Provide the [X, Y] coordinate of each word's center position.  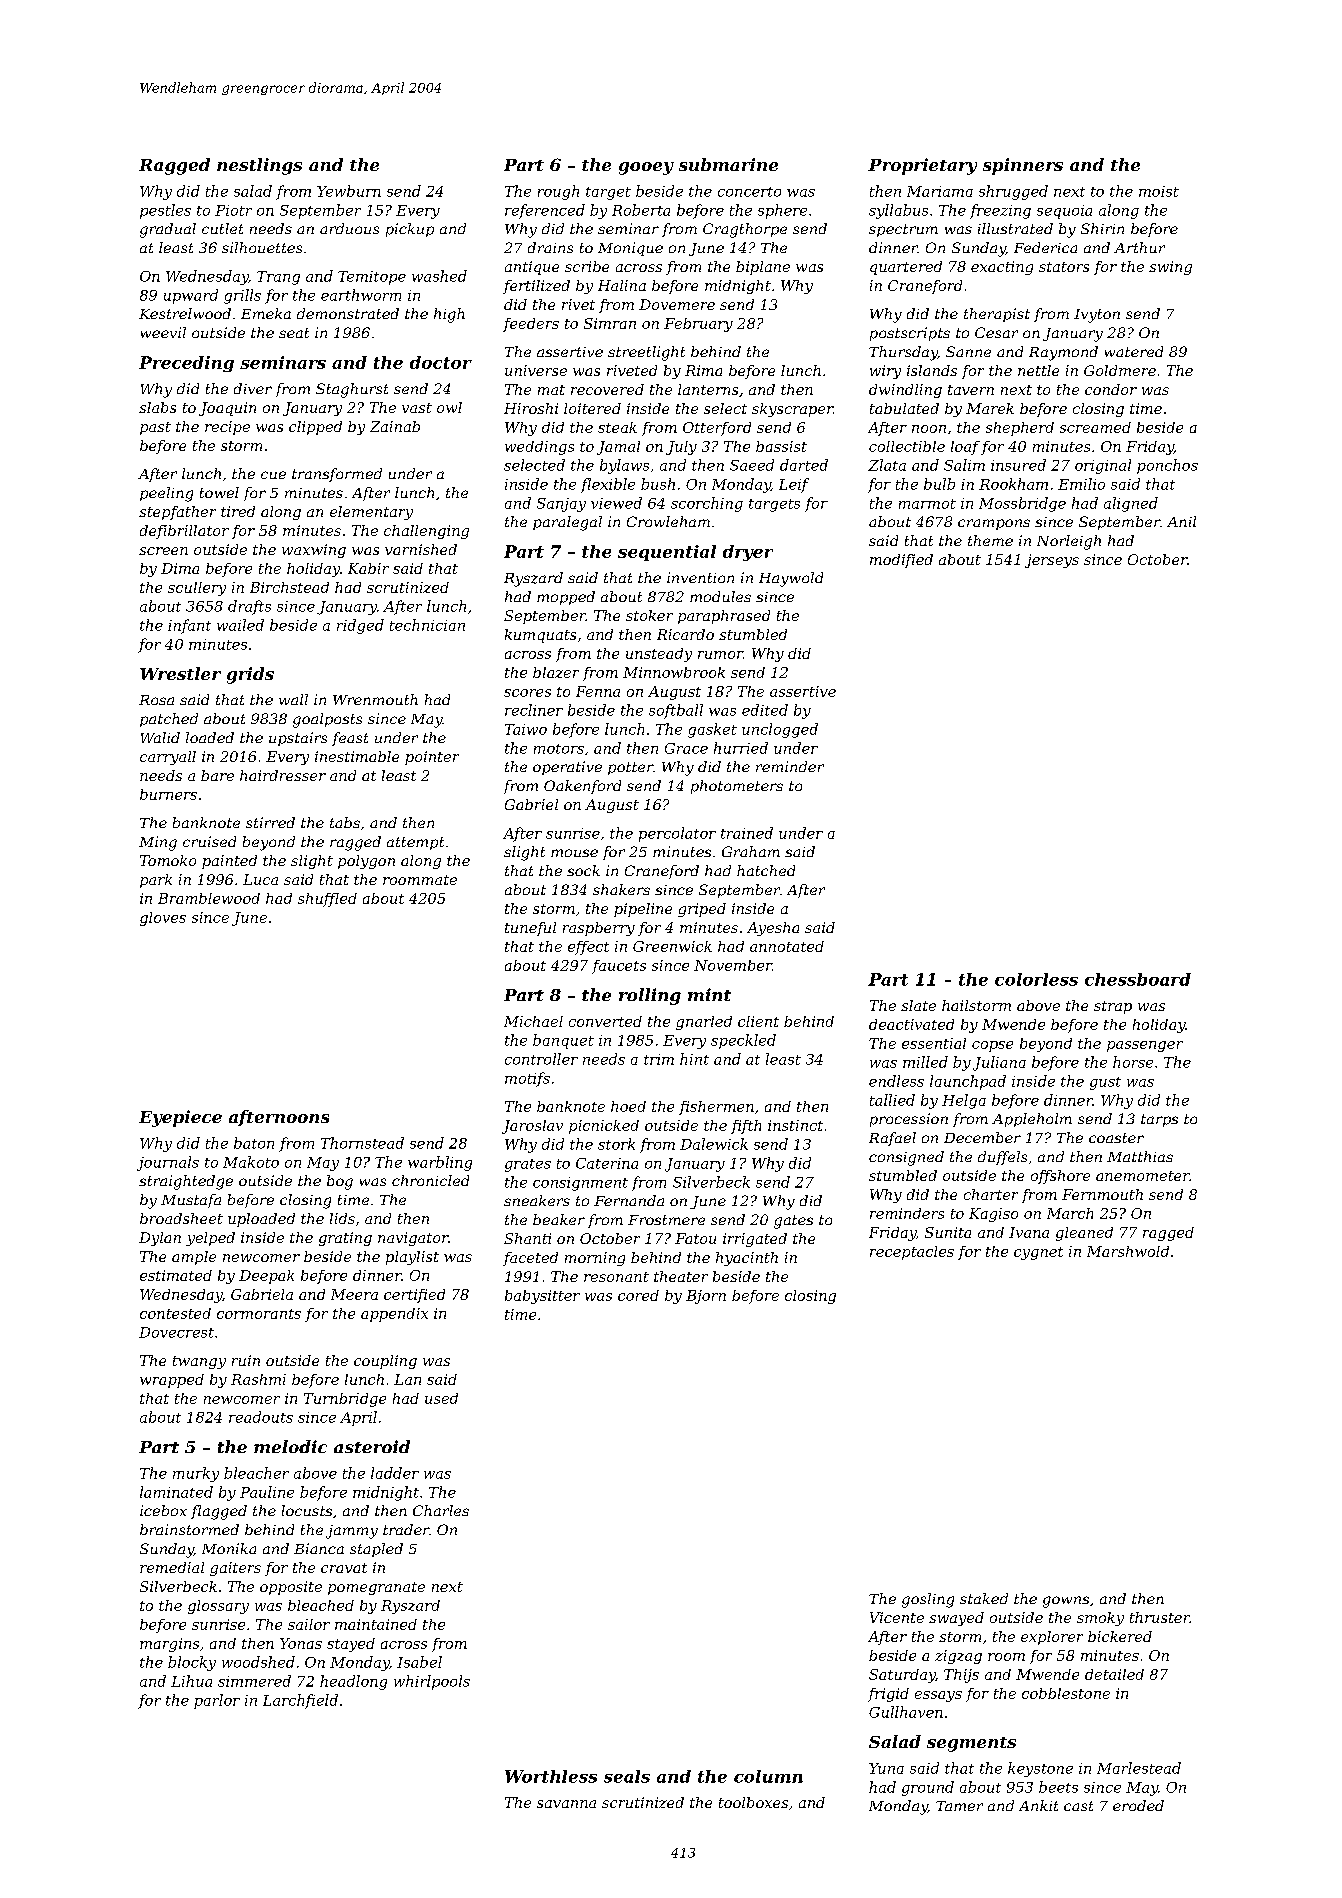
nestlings [259, 166]
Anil [1181, 521]
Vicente [897, 1617]
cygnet [1038, 1253]
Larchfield [300, 1701]
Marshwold [1128, 1251]
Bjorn [706, 1297]
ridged [360, 626]
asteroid [372, 1446]
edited [765, 710]
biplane [763, 268]
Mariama [940, 191]
